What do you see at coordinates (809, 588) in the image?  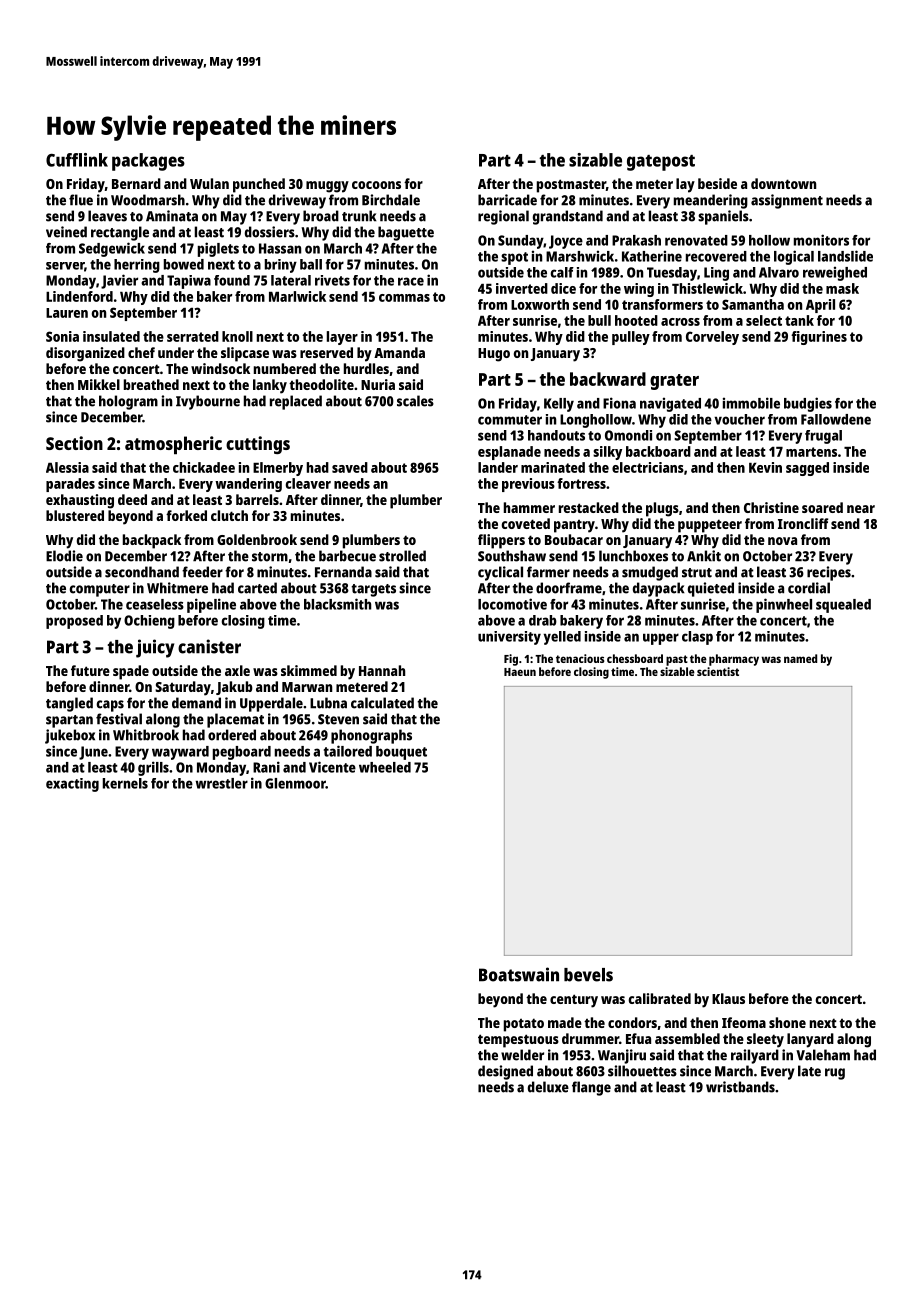 I see `cordial` at bounding box center [809, 588].
